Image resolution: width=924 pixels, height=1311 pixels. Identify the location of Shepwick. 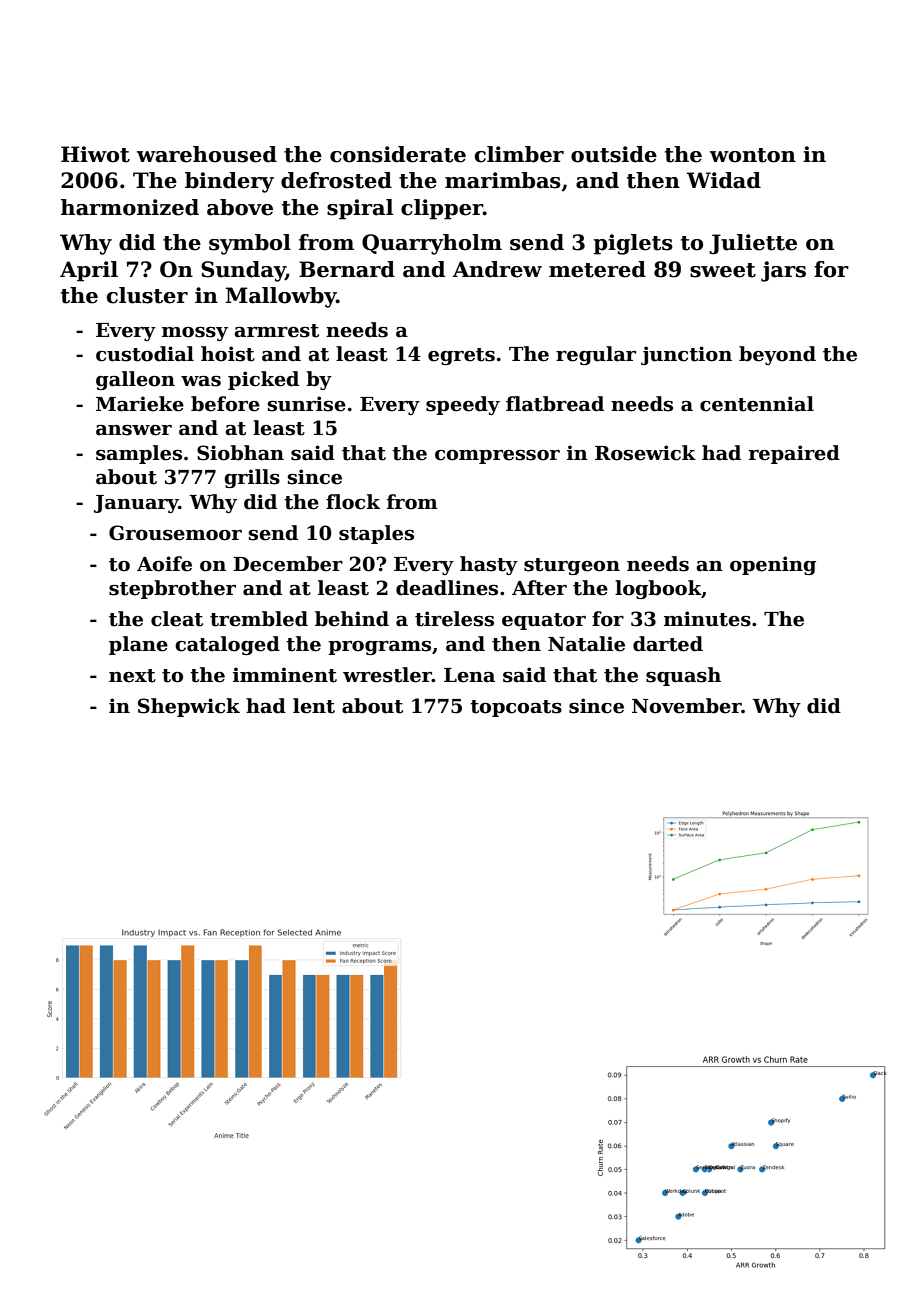
(189, 707).
